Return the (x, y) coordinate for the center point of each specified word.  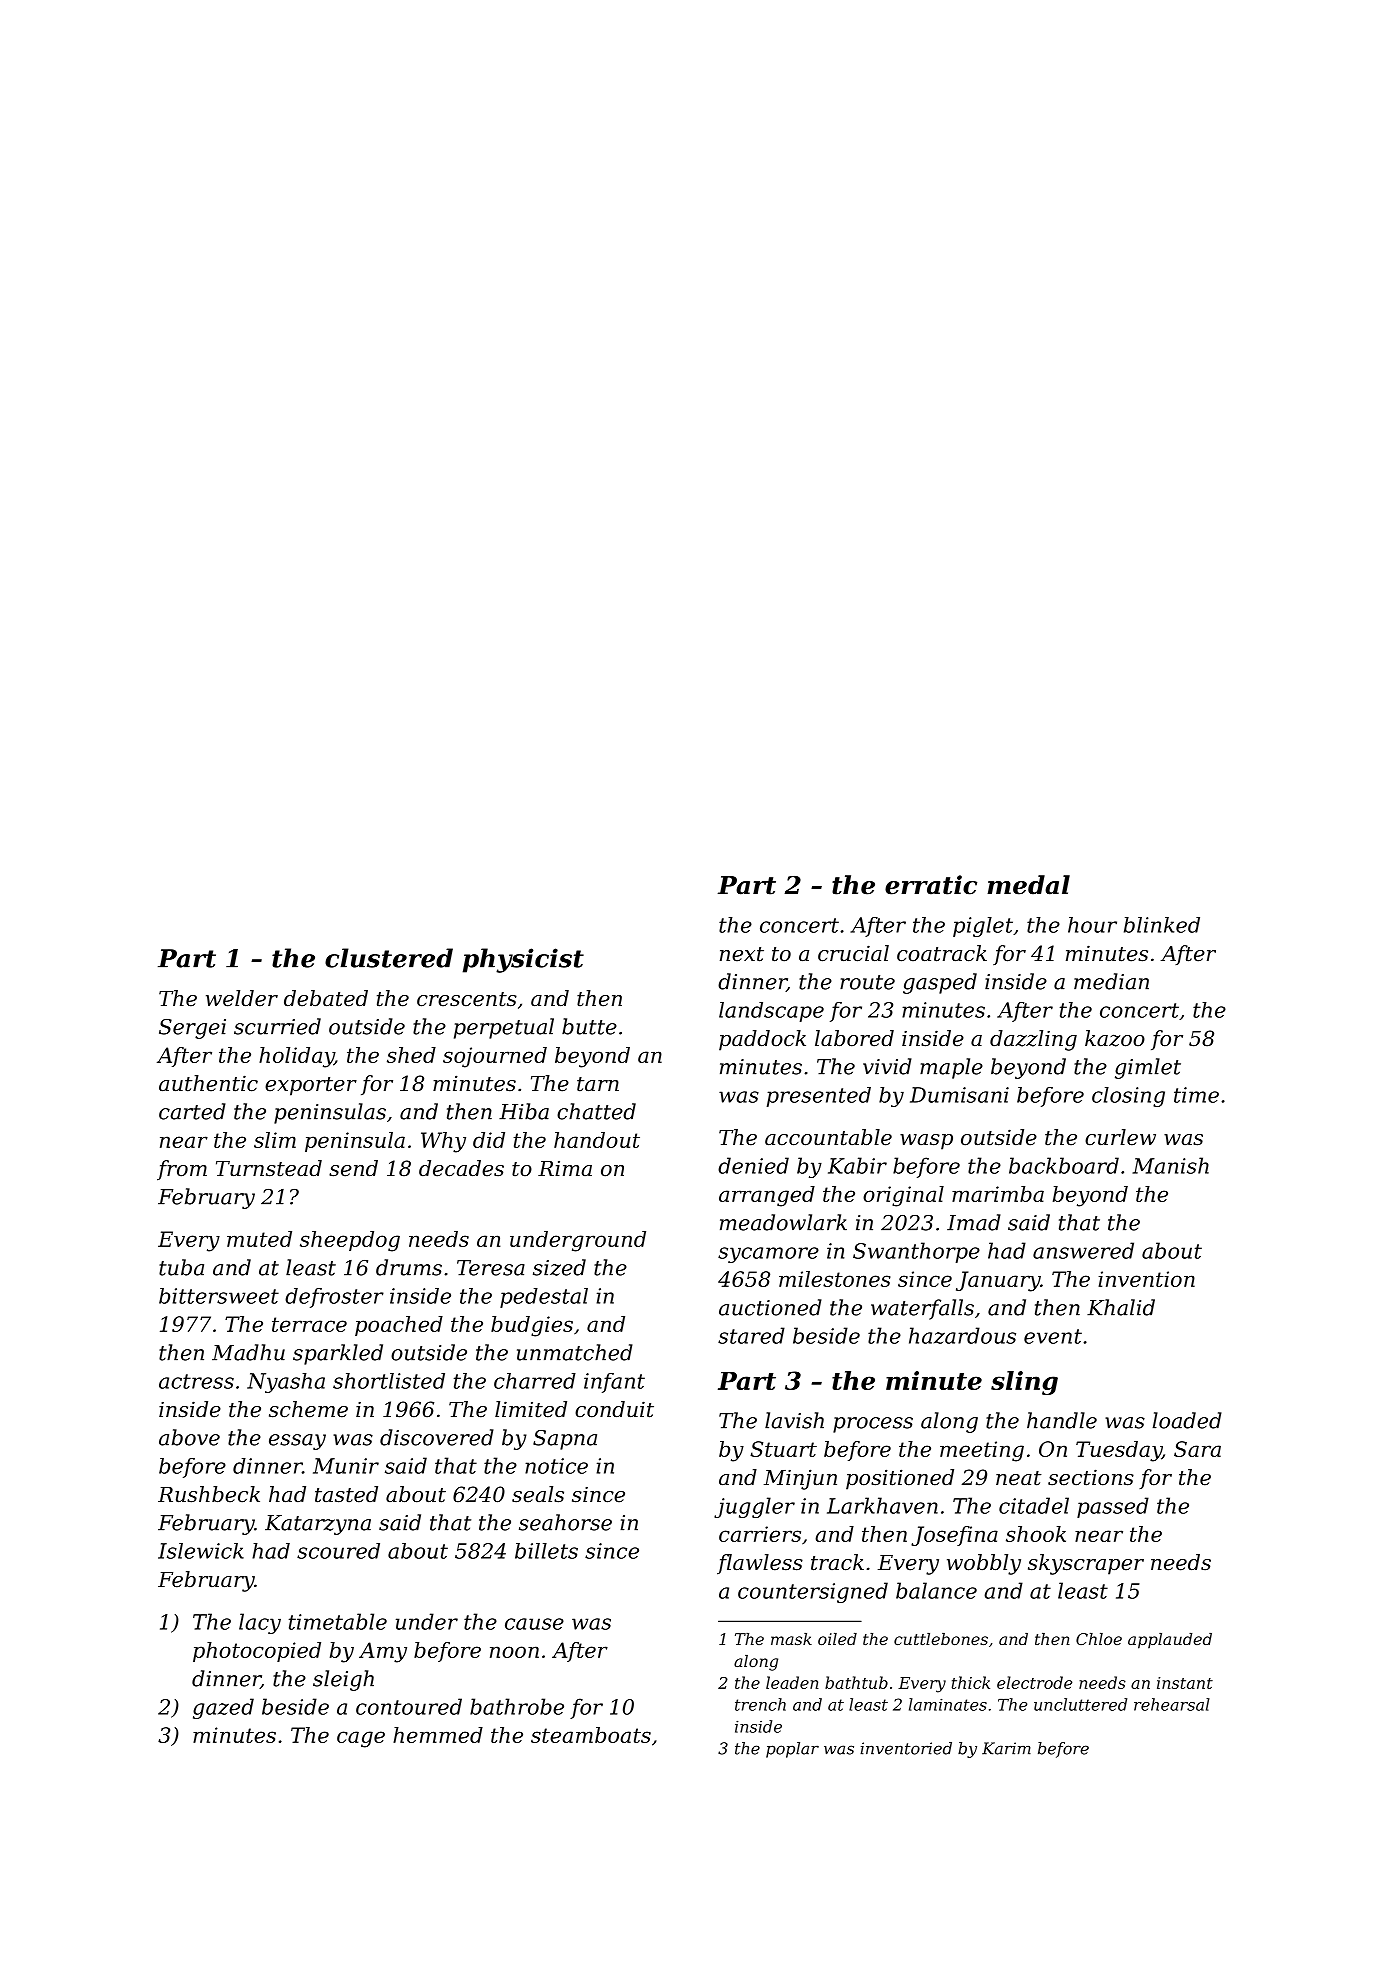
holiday (296, 1057)
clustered (389, 958)
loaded (1187, 1420)
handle (1062, 1420)
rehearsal (1172, 1704)
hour (1092, 925)
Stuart (783, 1449)
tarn (598, 1084)
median (1111, 981)
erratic (931, 885)
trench (760, 1704)
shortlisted (389, 1381)
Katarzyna (318, 1525)
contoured (409, 1706)
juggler (754, 1507)
